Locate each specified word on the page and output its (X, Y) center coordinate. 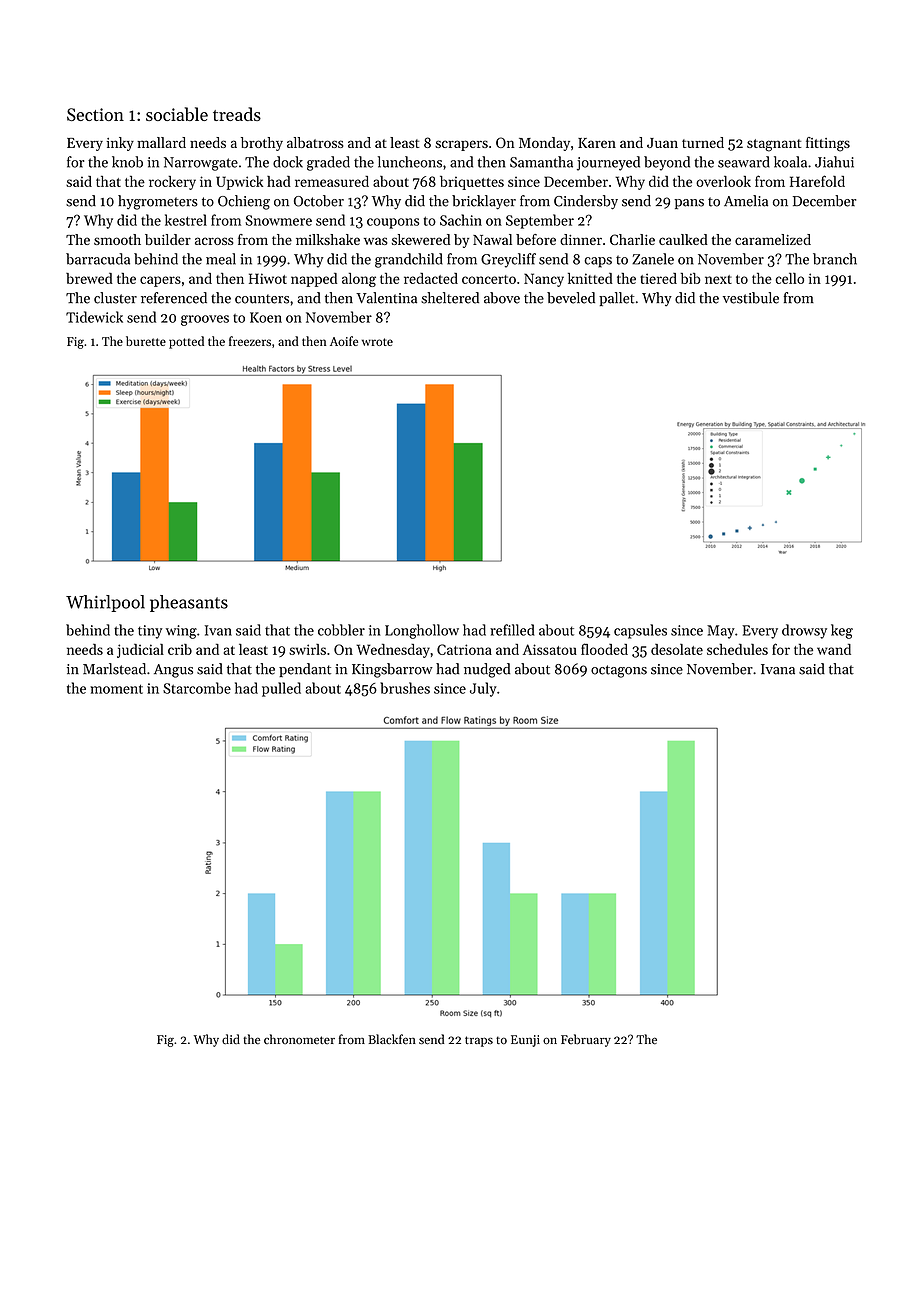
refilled (512, 630)
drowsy (804, 631)
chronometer (299, 1039)
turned (703, 142)
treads (237, 114)
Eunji (525, 1041)
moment (116, 689)
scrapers (461, 145)
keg (842, 631)
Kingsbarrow (392, 670)
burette (146, 341)
